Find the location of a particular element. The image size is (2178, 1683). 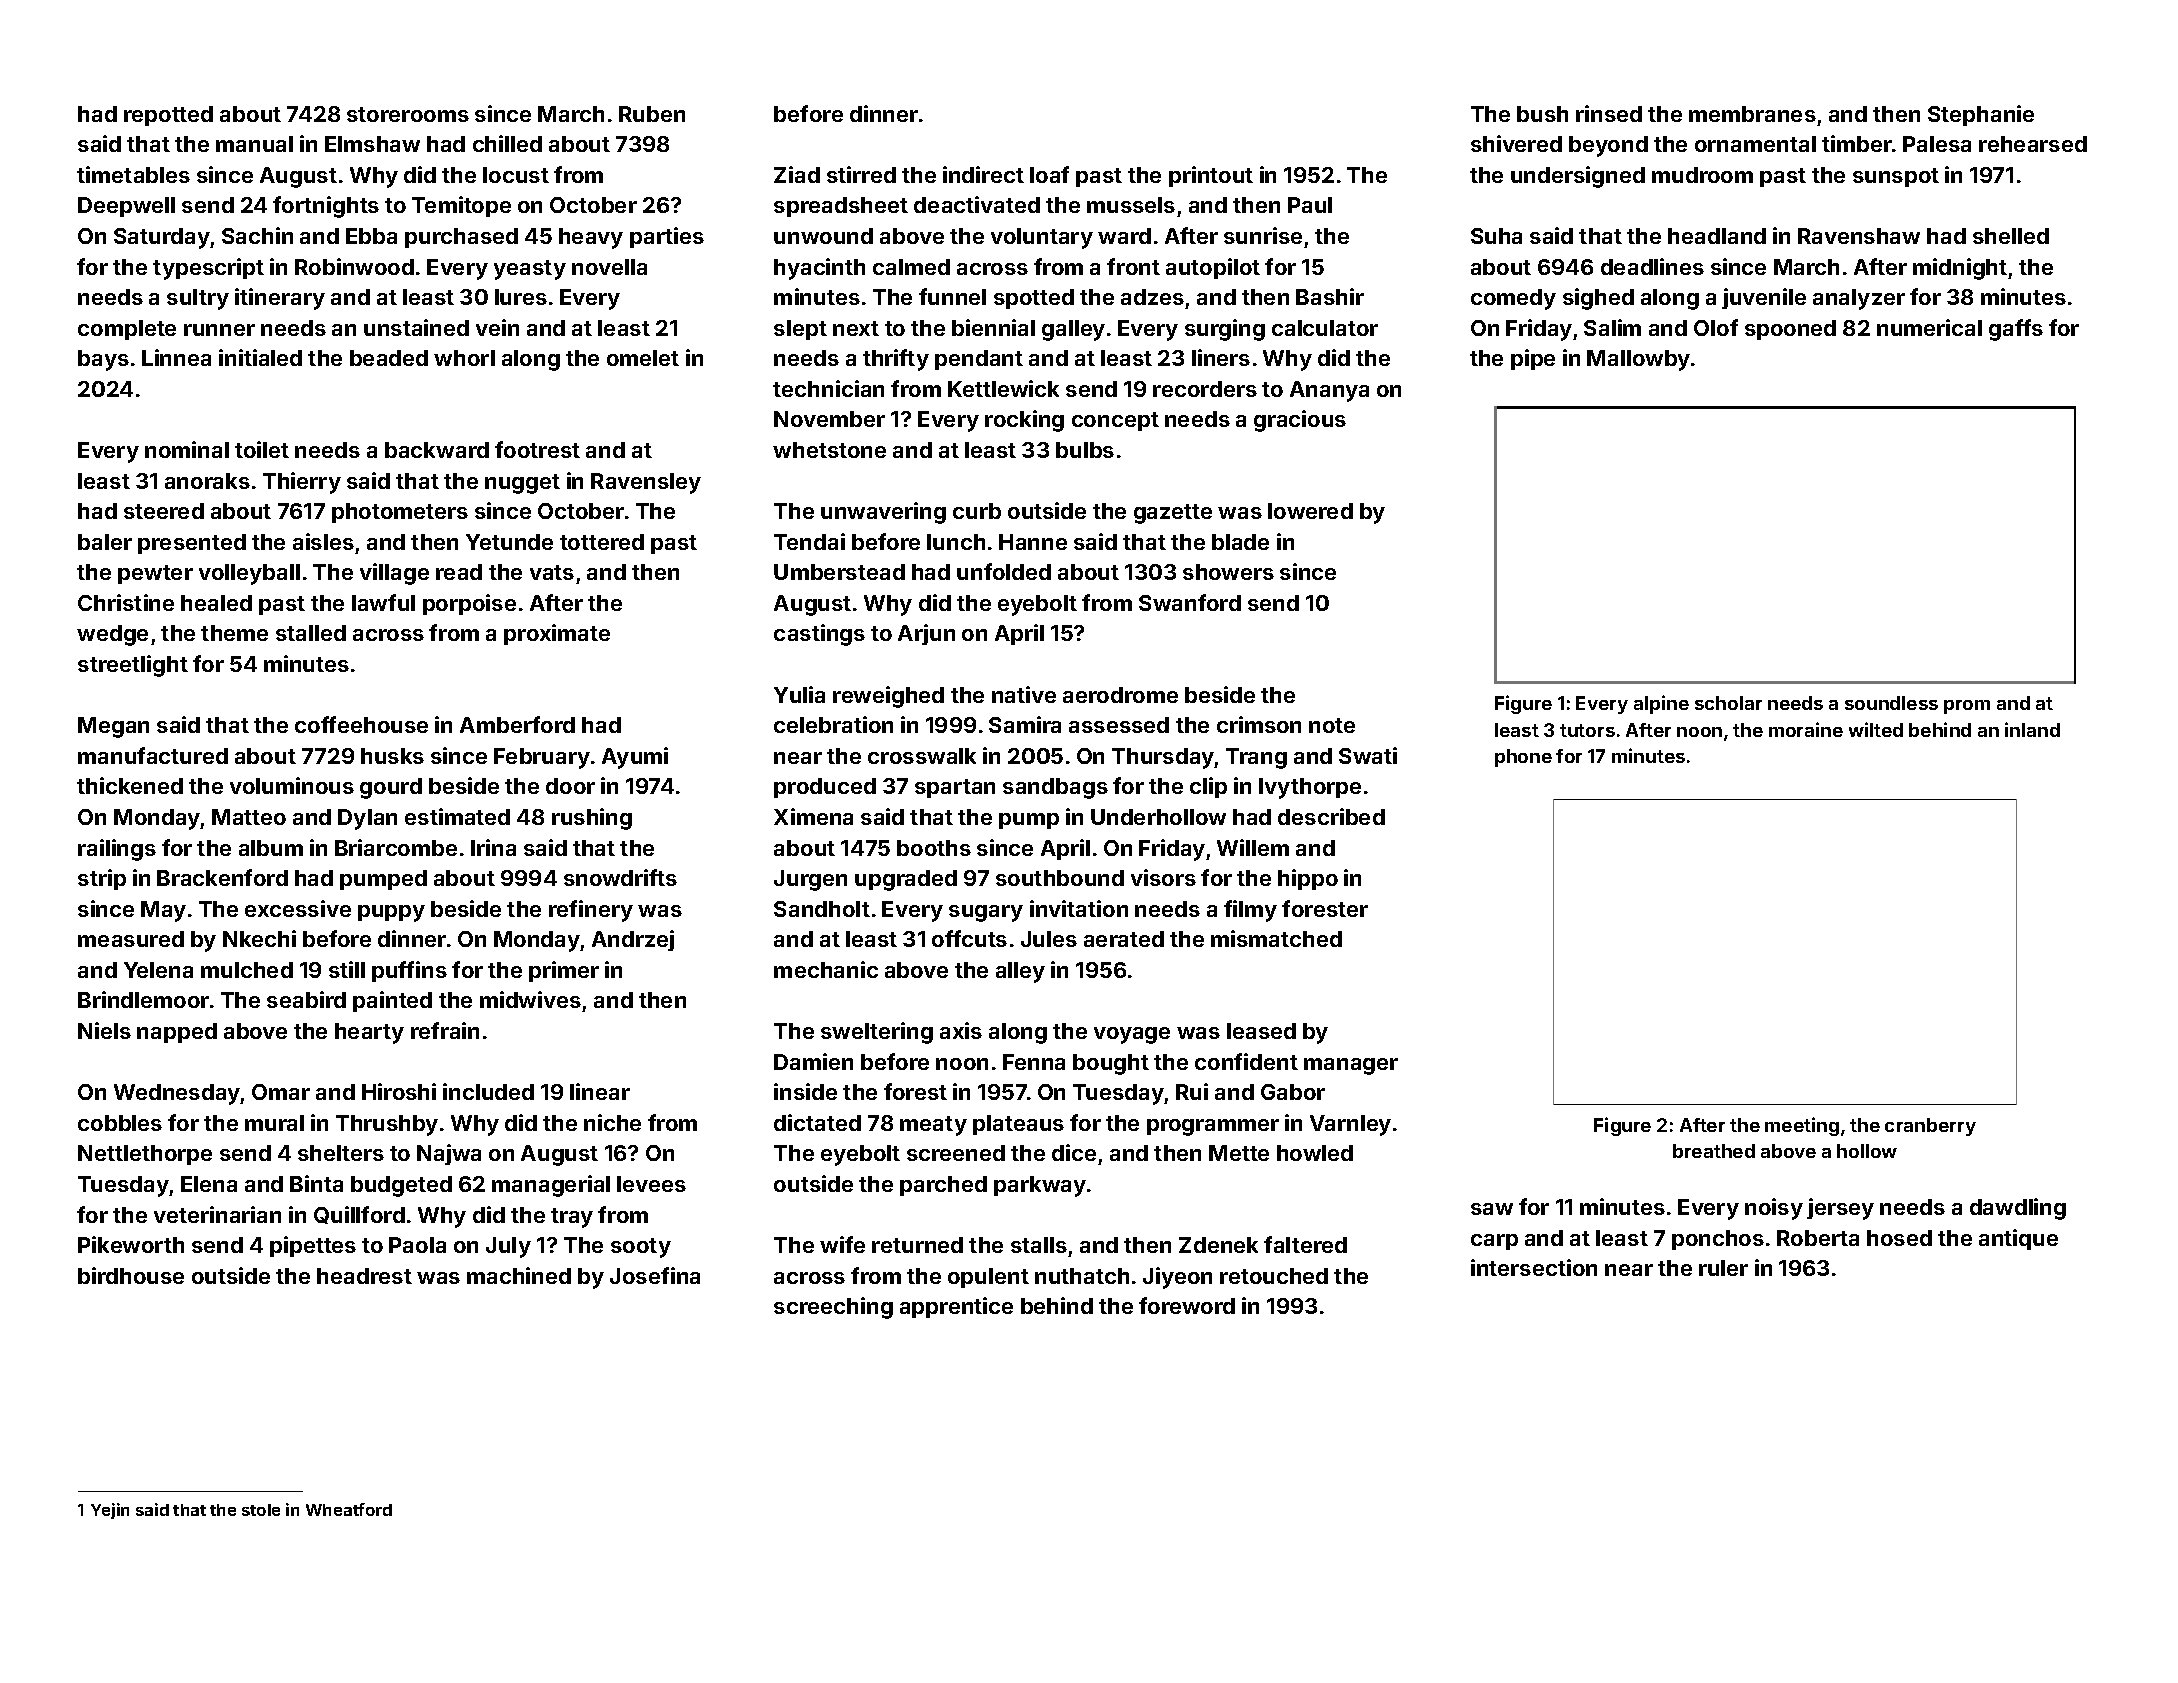

gourd is located at coordinates (391, 788).
